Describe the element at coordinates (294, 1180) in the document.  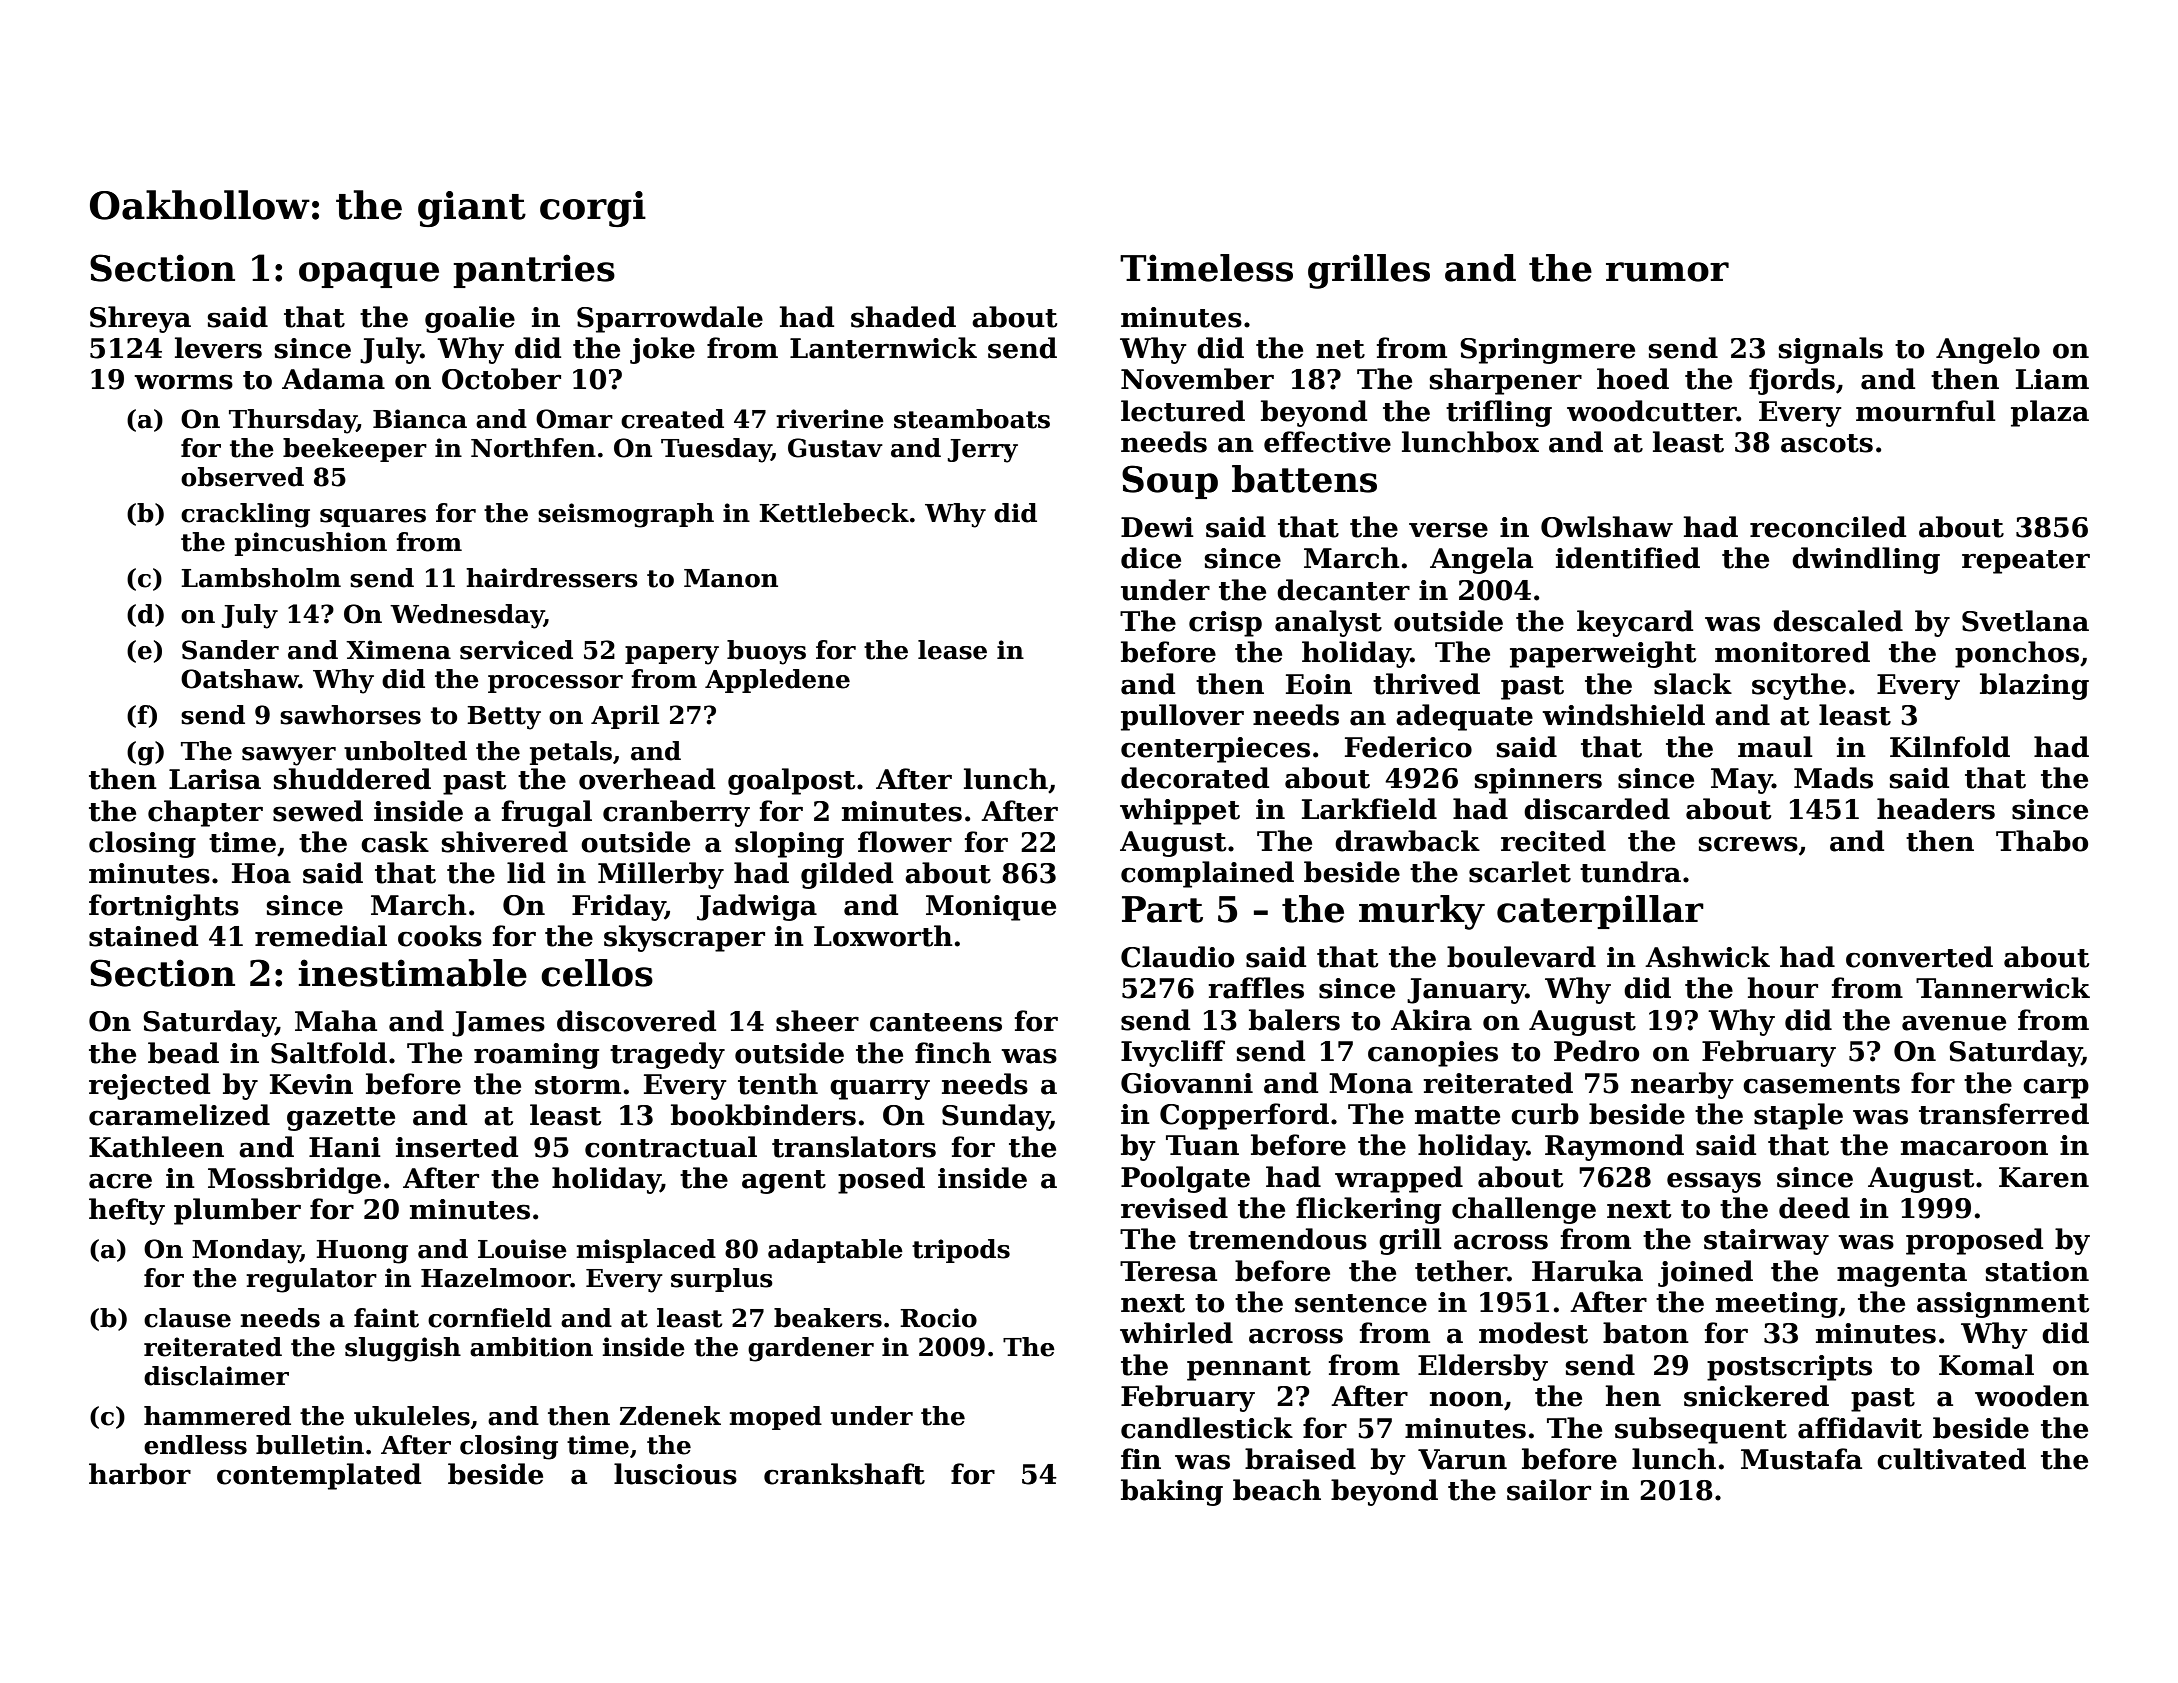
I see `Mossbridge` at that location.
